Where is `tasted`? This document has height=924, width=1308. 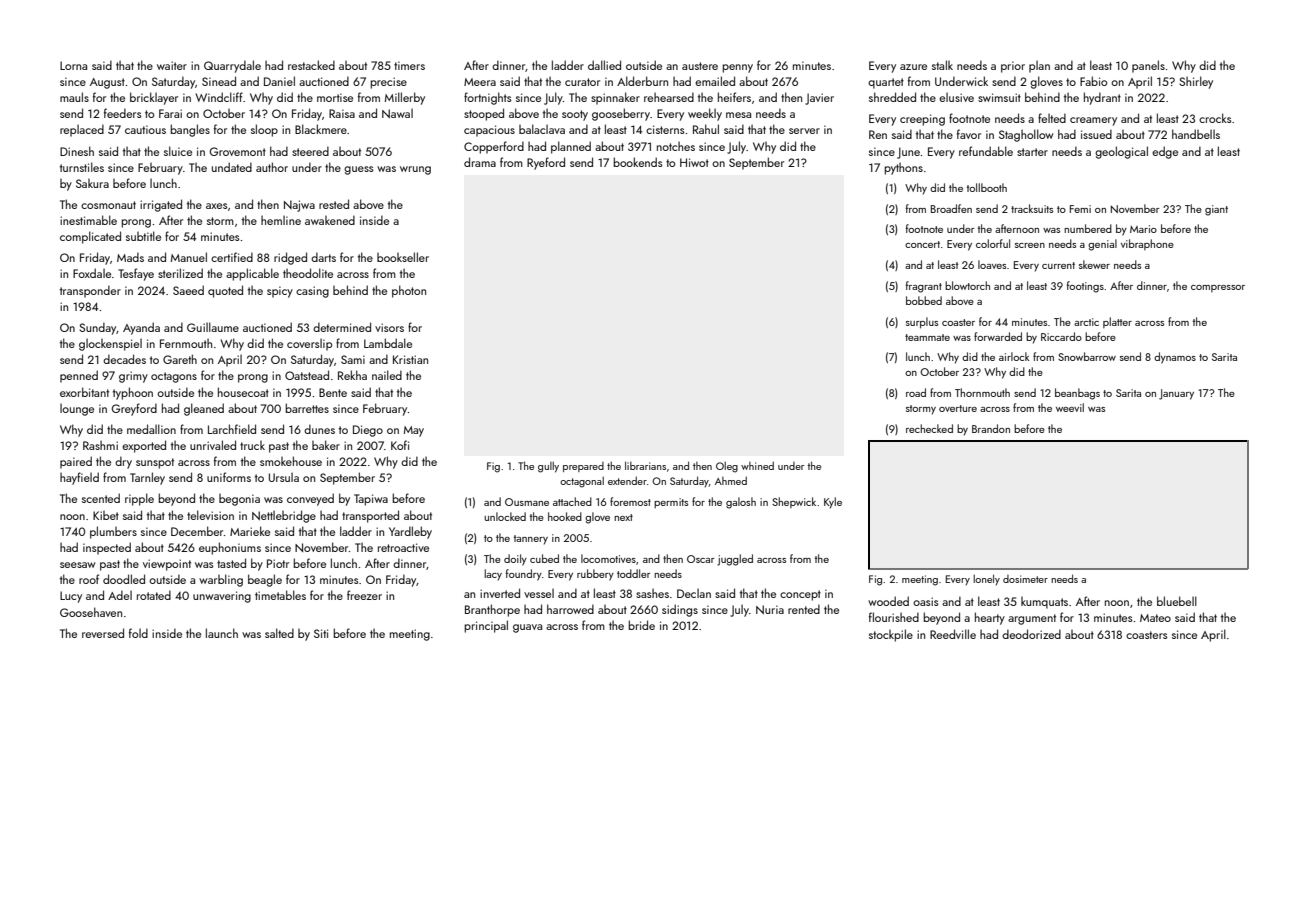
tasted is located at coordinates (231, 563).
